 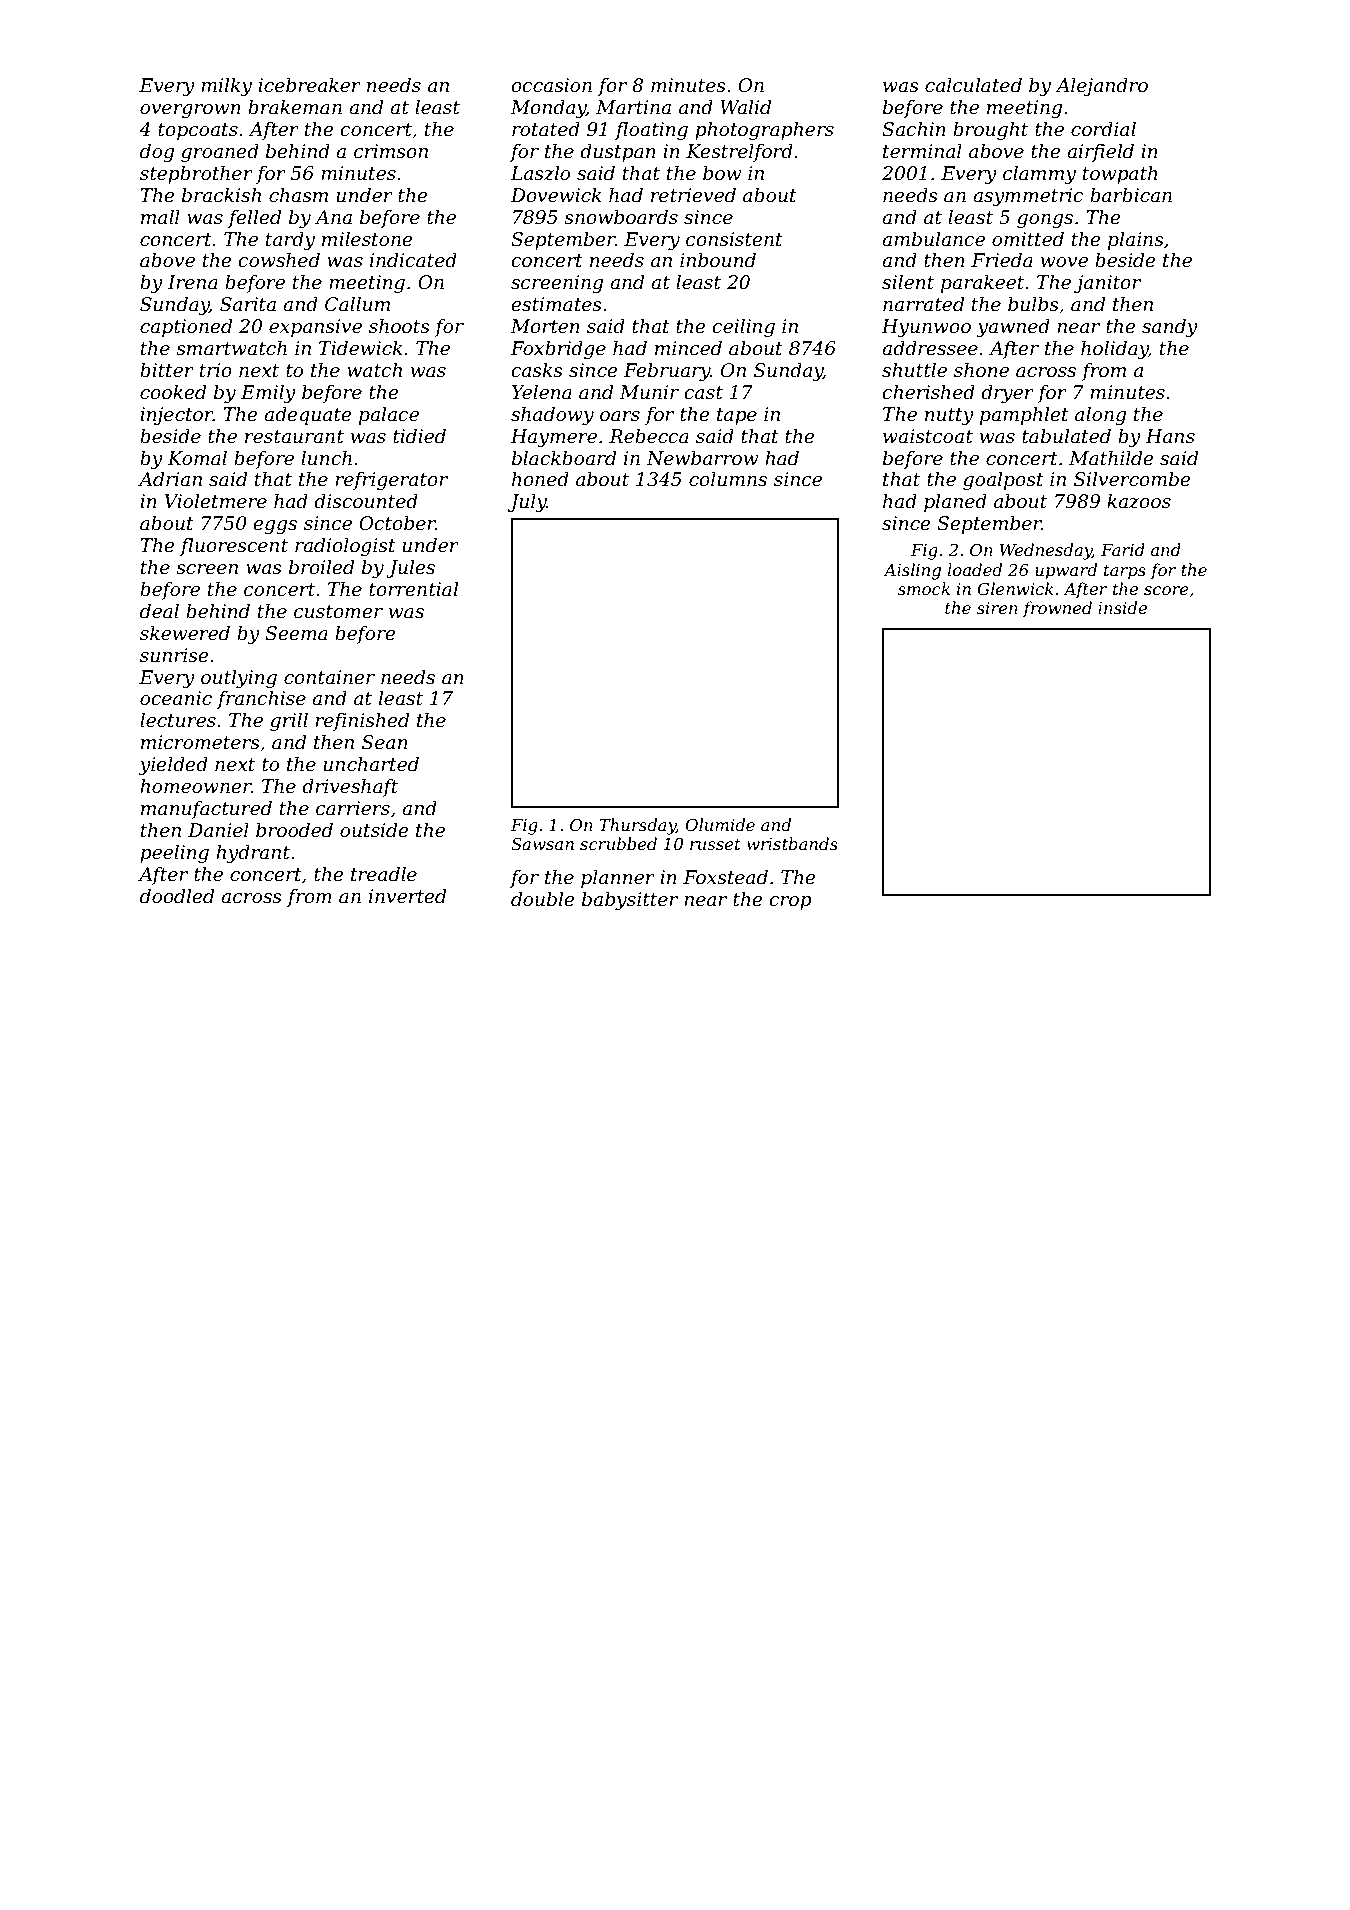 What do you see at coordinates (279, 260) in the page?
I see `cowshed` at bounding box center [279, 260].
